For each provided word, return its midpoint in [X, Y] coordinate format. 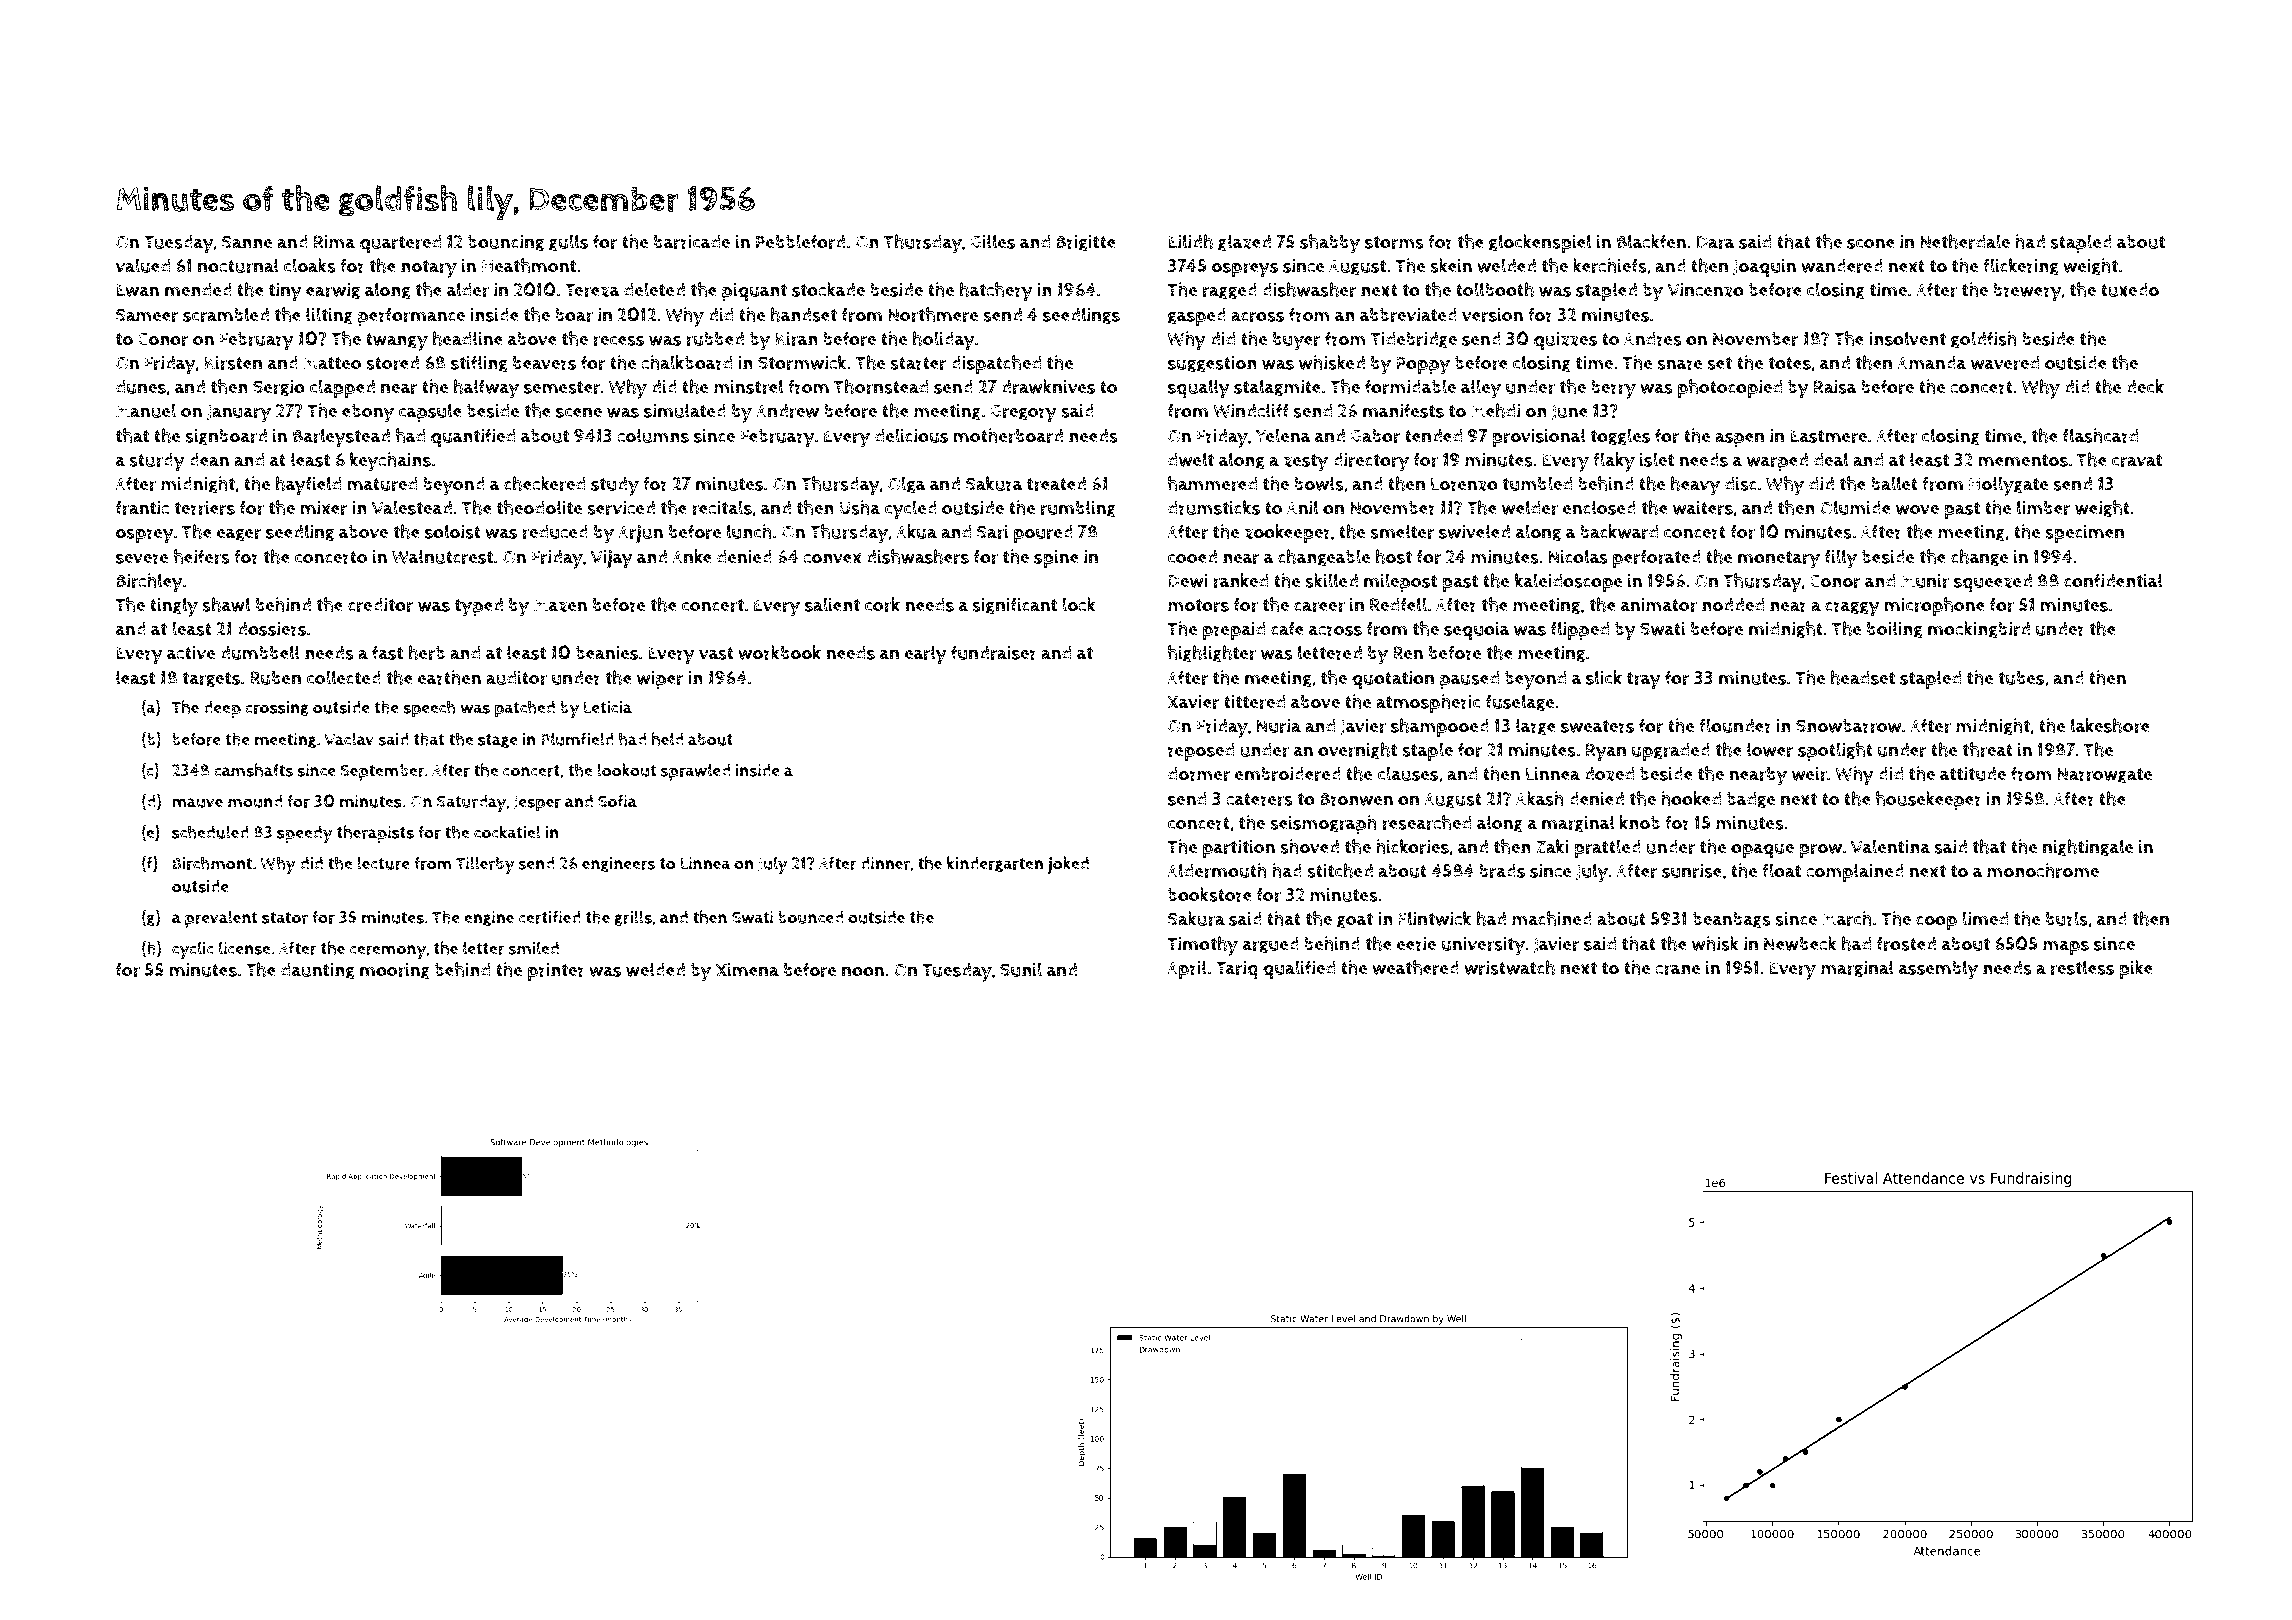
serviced [621, 508]
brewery [2027, 292]
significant [1014, 606]
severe [142, 559]
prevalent [221, 919]
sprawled [695, 772]
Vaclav [349, 739]
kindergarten [995, 864]
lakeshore [2110, 725]
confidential [2113, 580]
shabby [1330, 244]
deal [1831, 459]
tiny [285, 292]
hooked [1691, 798]
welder [1530, 507]
